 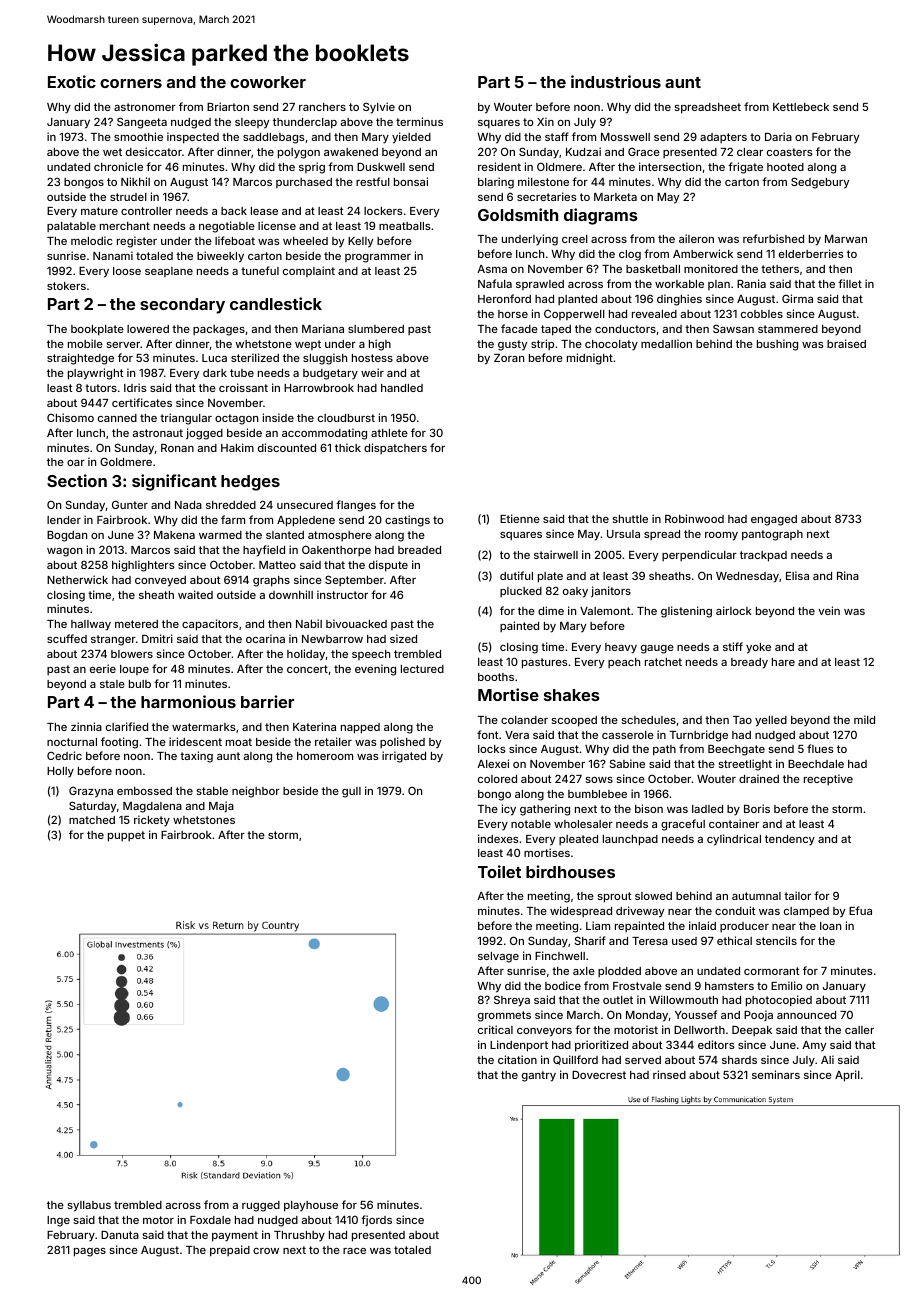 I want to click on merchant, so click(x=125, y=226).
